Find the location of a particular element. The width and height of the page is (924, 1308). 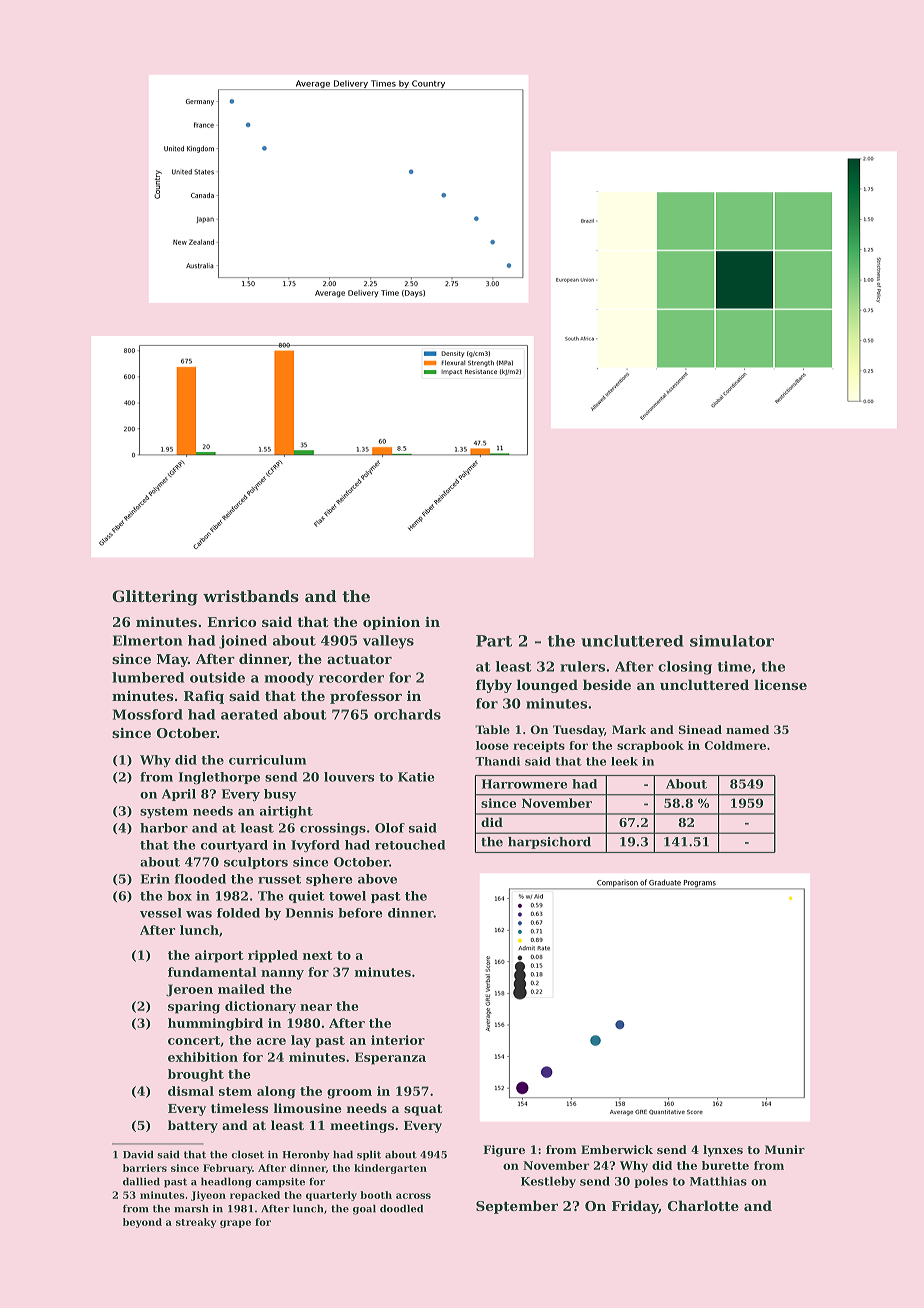

before is located at coordinates (360, 913).
